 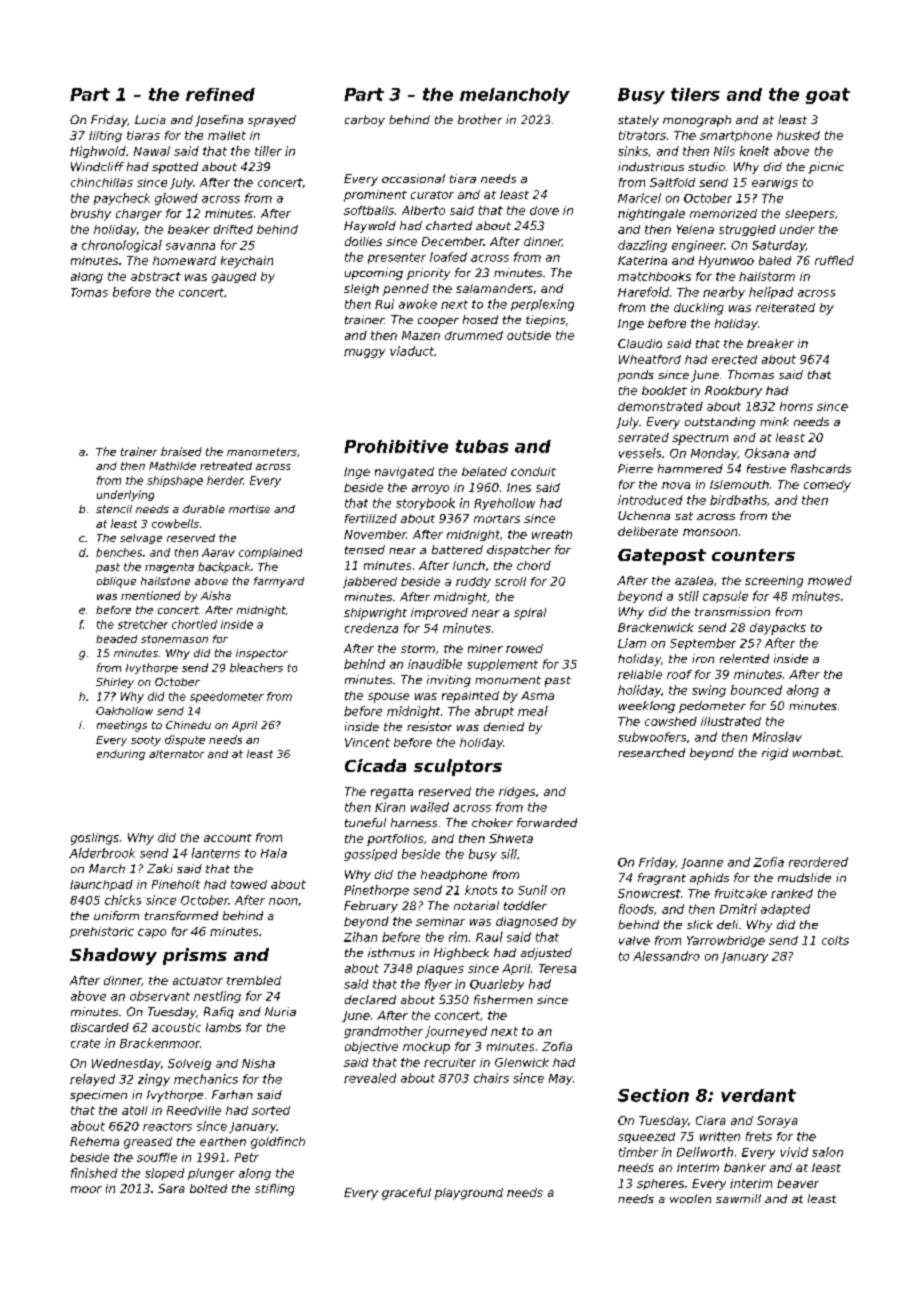 What do you see at coordinates (798, 135) in the image?
I see `husked` at bounding box center [798, 135].
